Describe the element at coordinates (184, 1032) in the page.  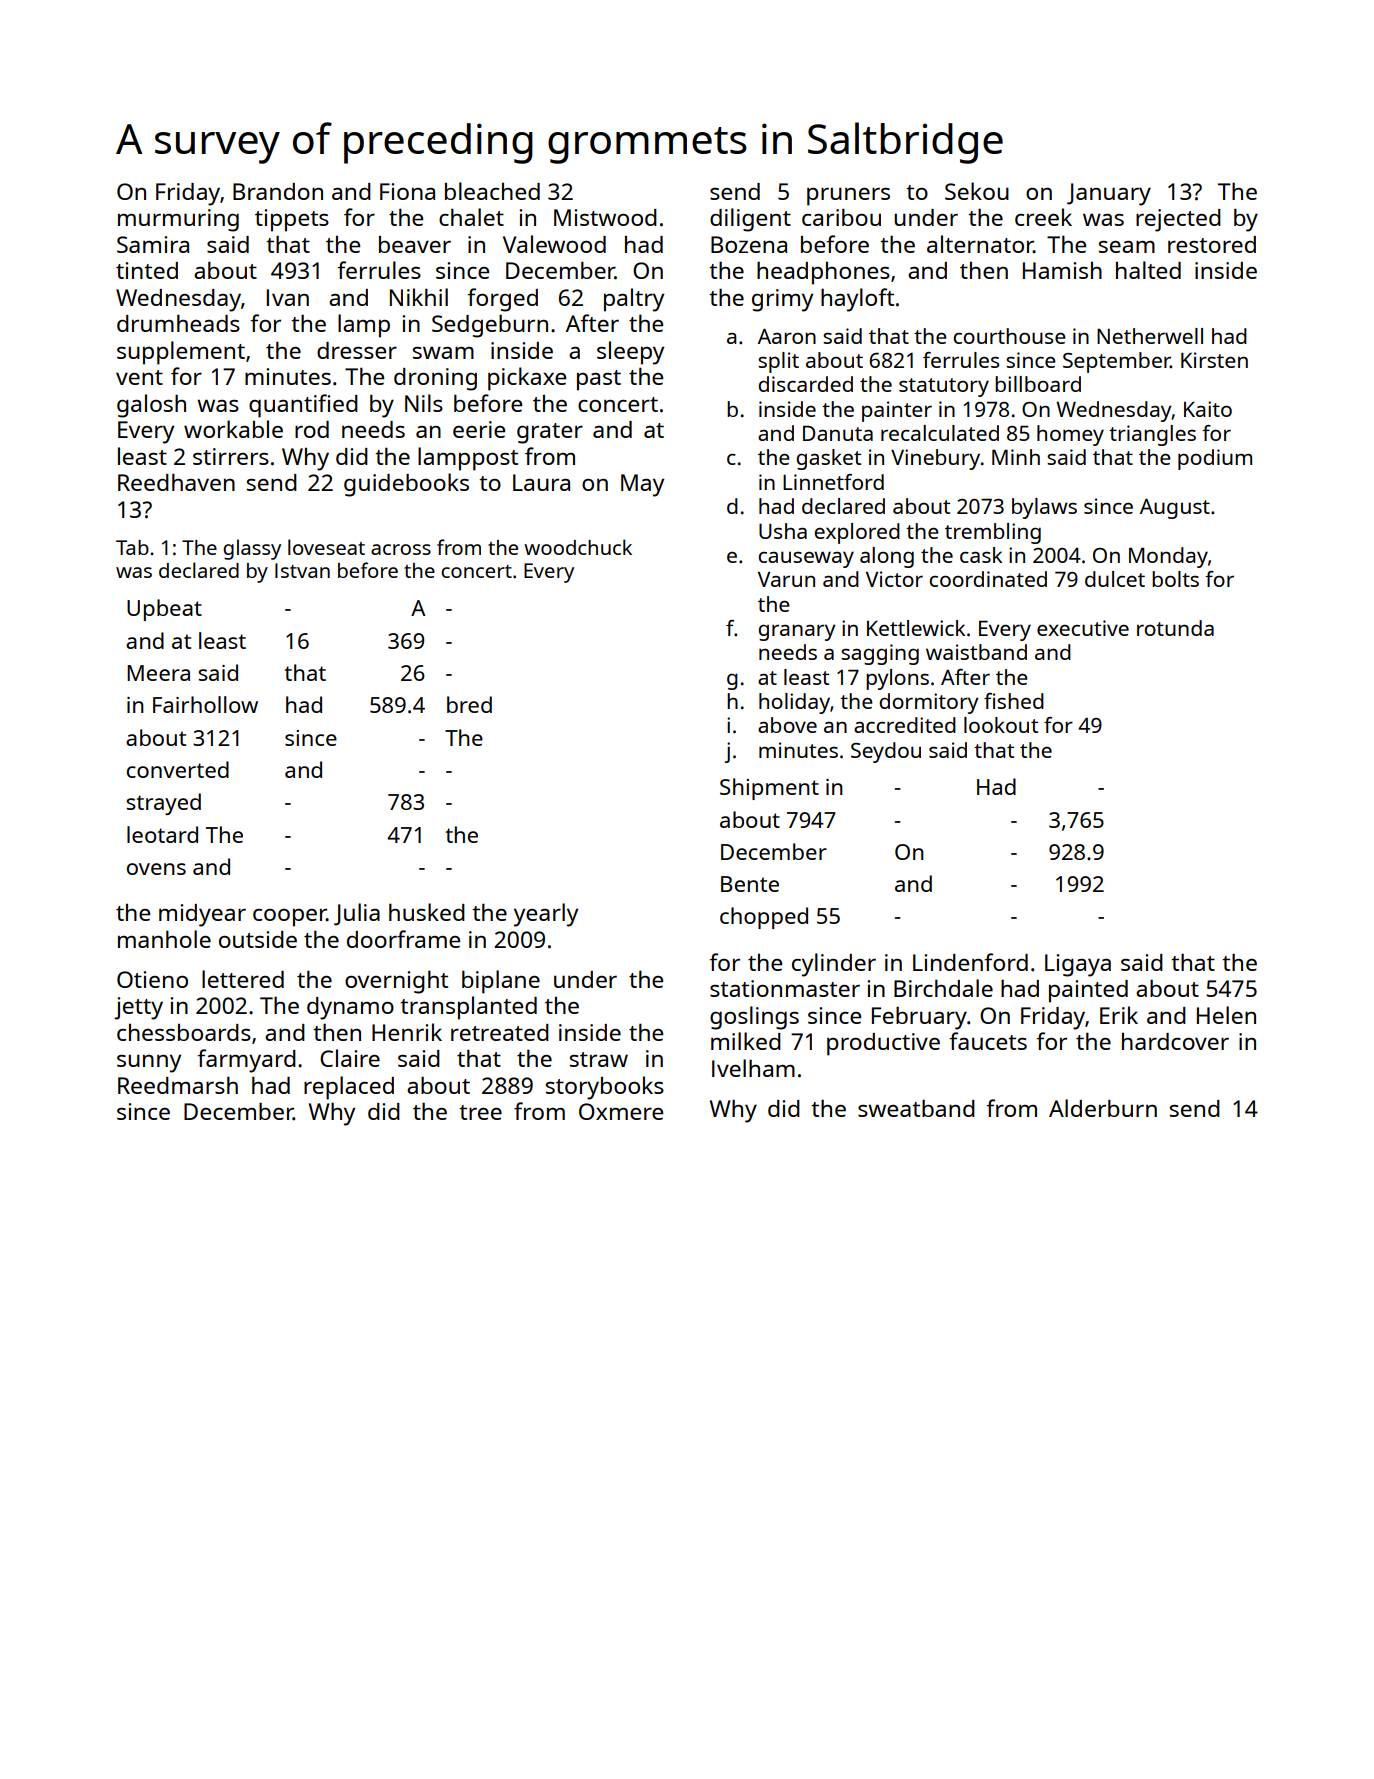
I see `chessboards` at that location.
